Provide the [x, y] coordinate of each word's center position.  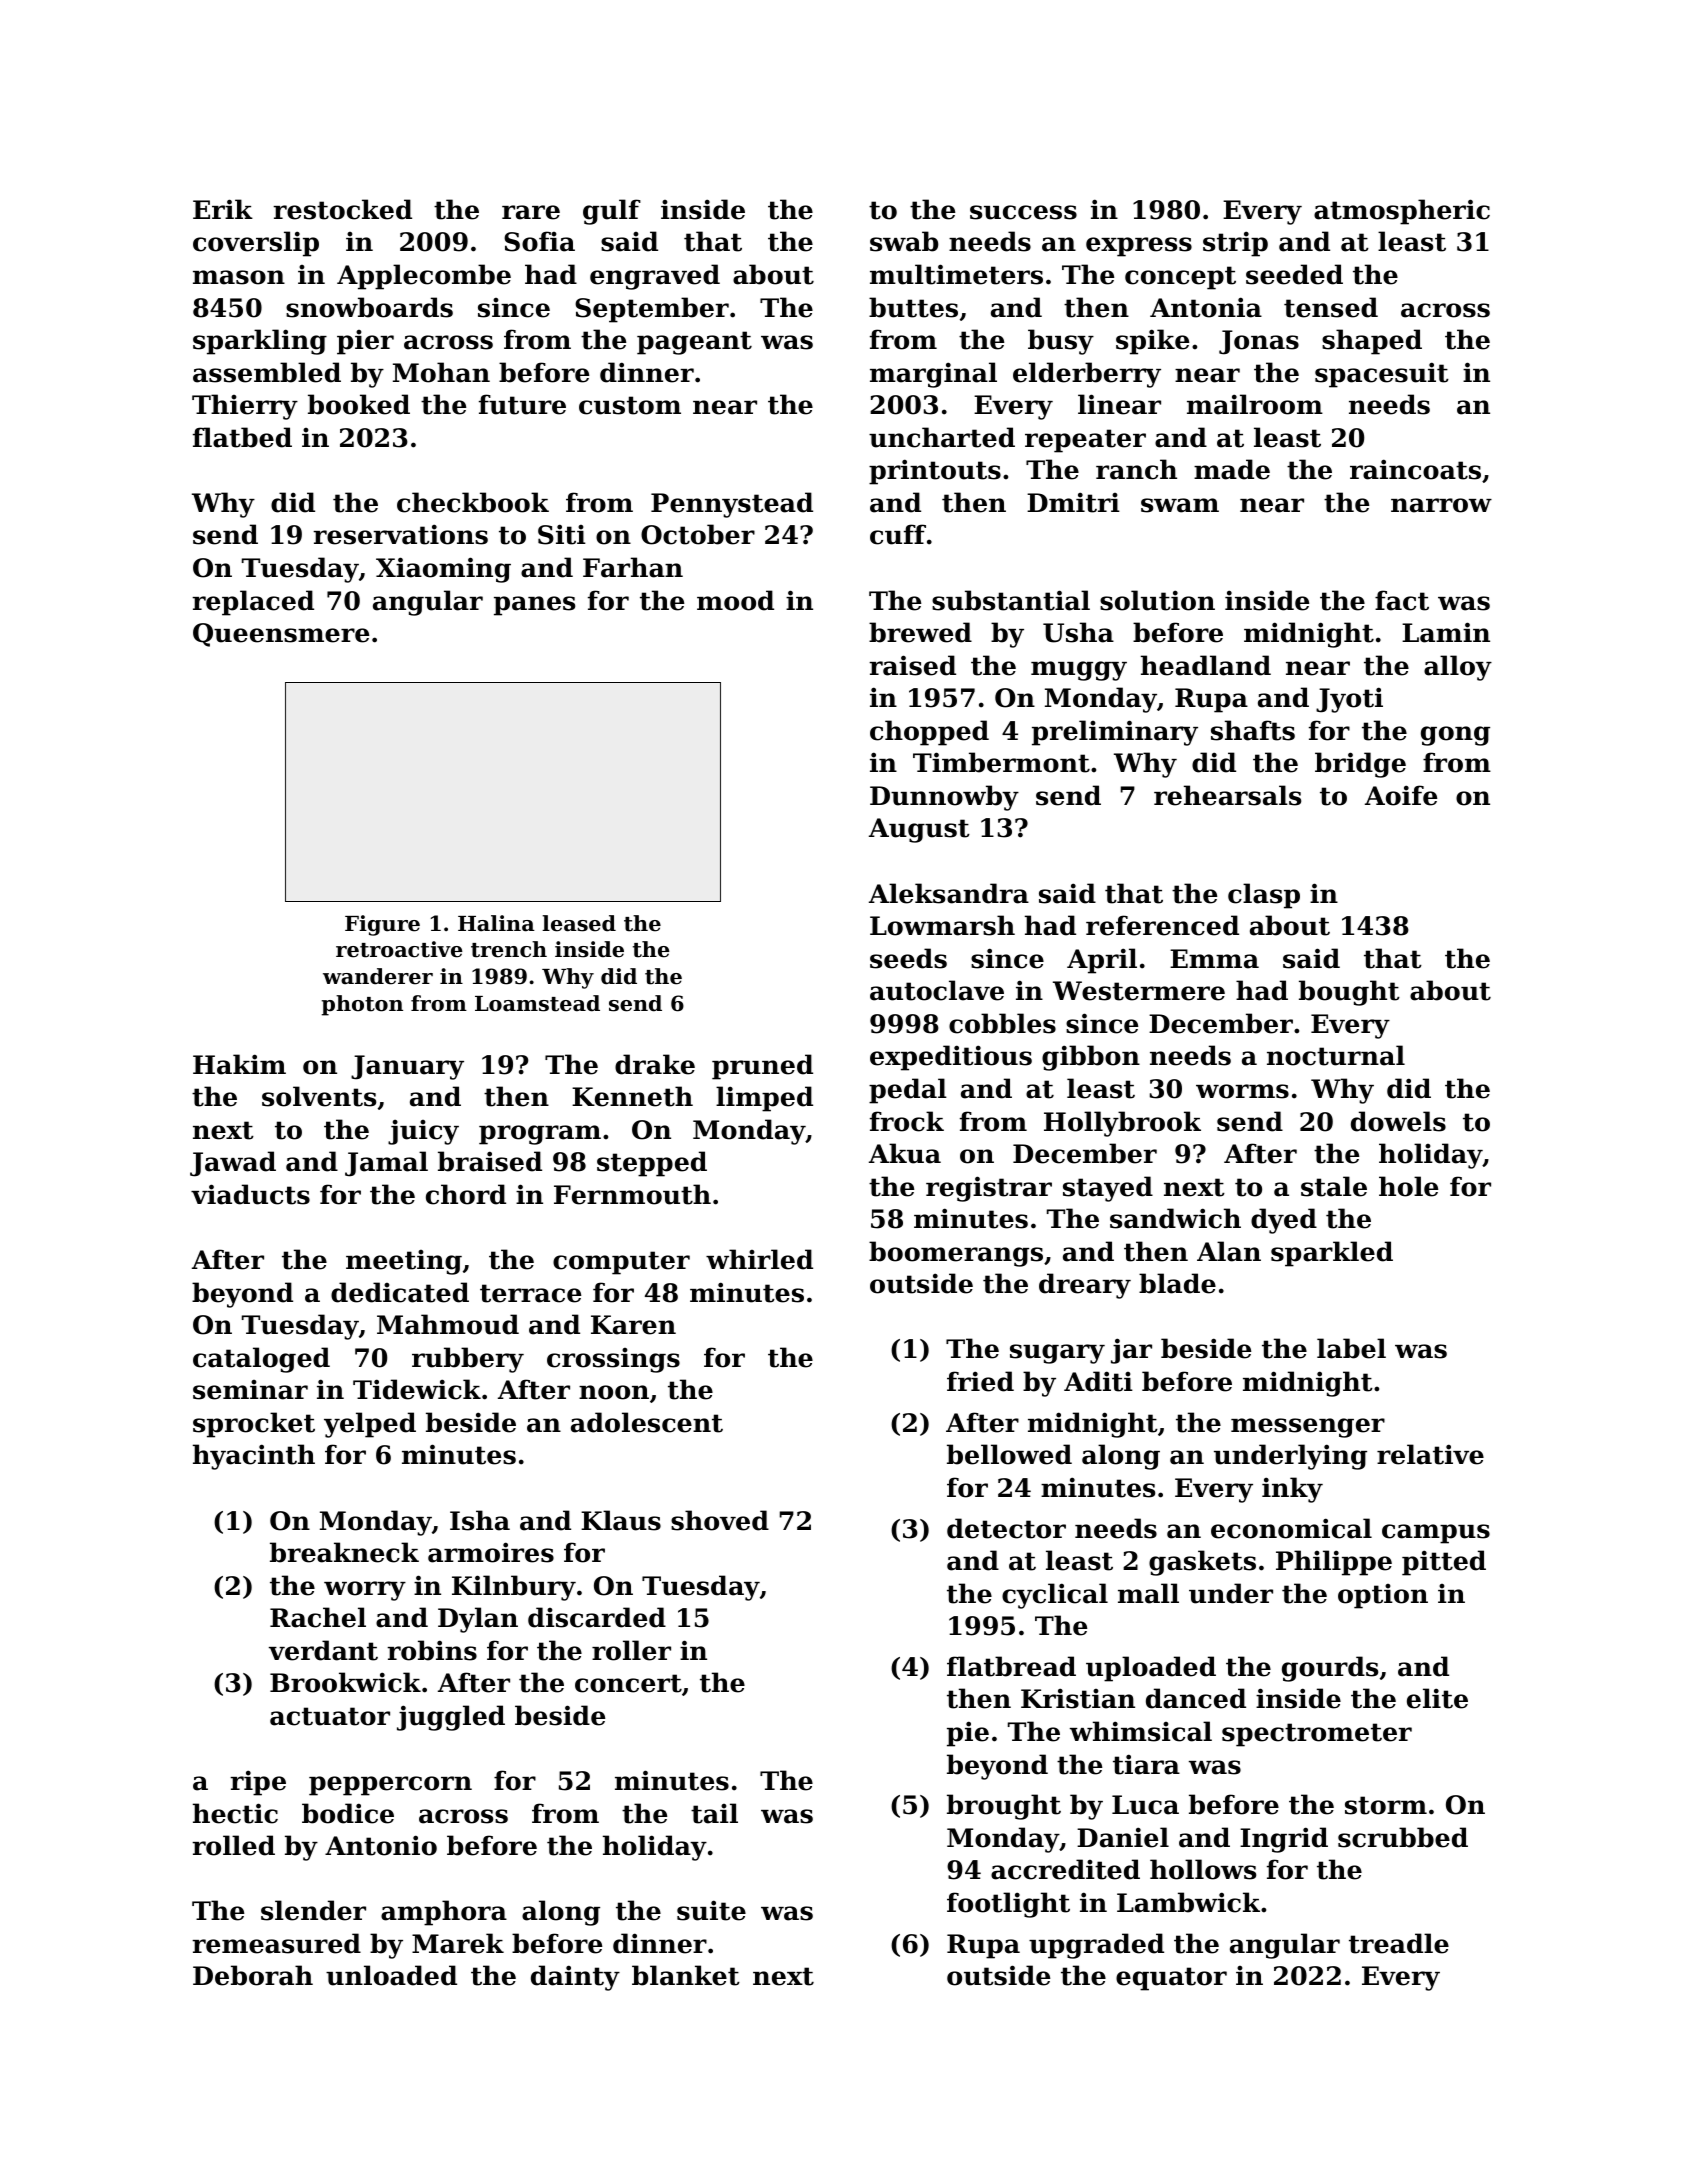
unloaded [391, 1975]
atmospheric [1402, 212]
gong [1455, 736]
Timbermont [1001, 762]
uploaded [1151, 1669]
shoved [720, 1520]
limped [764, 1099]
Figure [382, 925]
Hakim [239, 1064]
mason [239, 277]
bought [1349, 993]
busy [1061, 342]
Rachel [318, 1617]
